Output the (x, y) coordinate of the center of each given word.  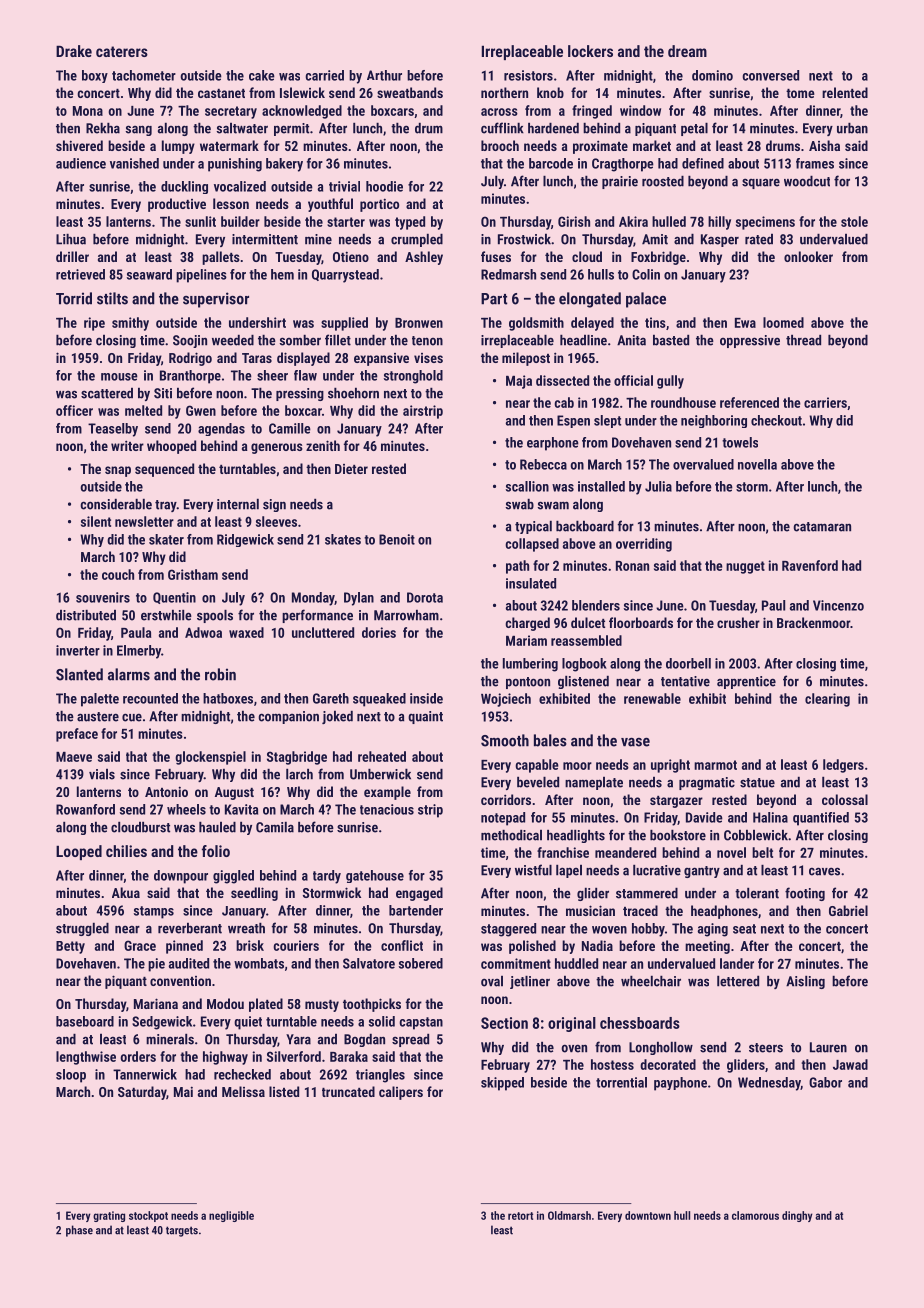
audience (81, 163)
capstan (421, 1023)
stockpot (148, 1216)
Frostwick (524, 239)
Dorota (425, 597)
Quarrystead (345, 276)
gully (670, 382)
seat (744, 929)
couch (118, 574)
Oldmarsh (569, 1215)
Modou (225, 1003)
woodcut (807, 181)
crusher (738, 622)
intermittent (265, 239)
